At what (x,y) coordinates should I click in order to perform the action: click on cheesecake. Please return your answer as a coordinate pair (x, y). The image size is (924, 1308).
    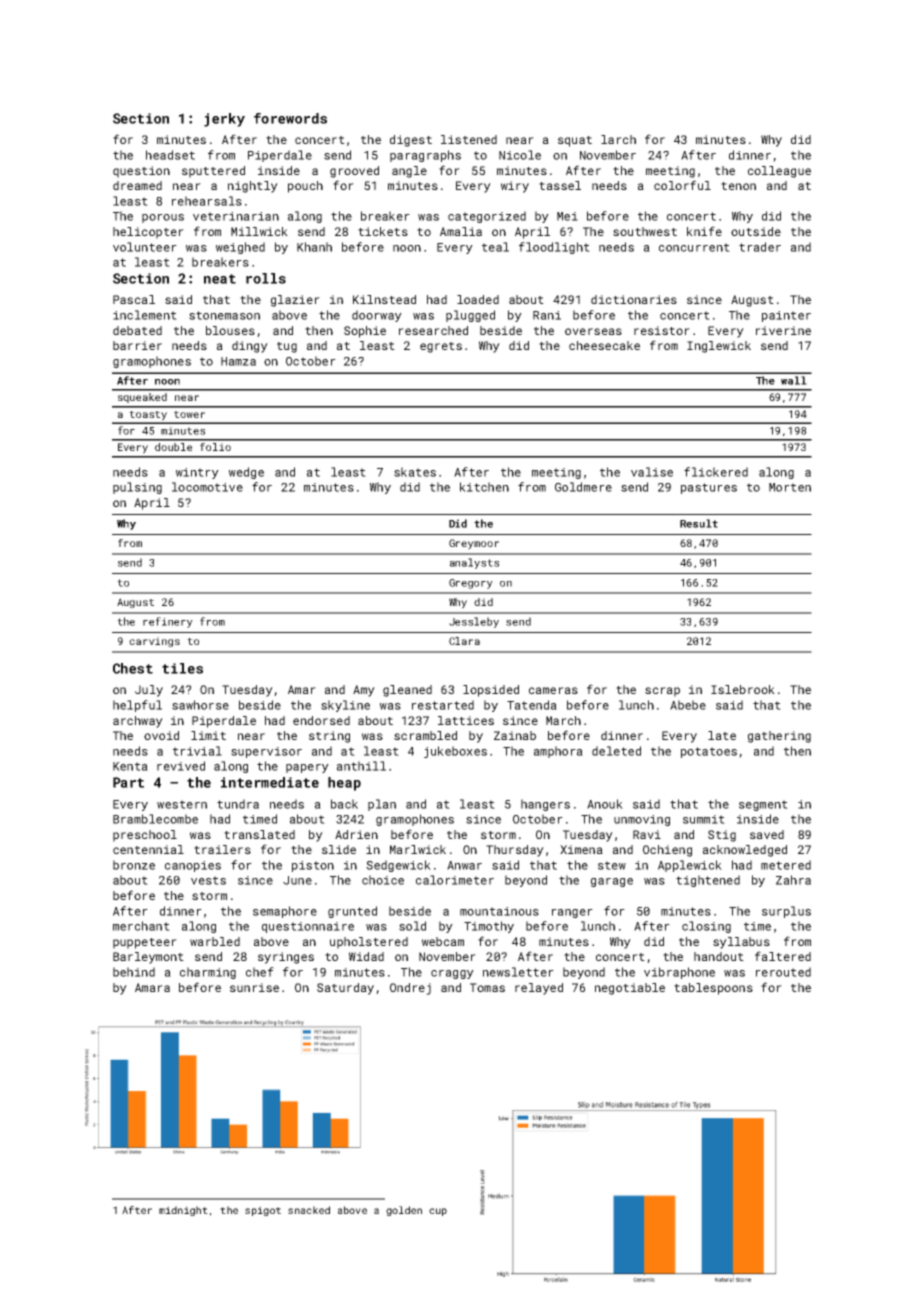
    Looking at the image, I should click on (604, 345).
